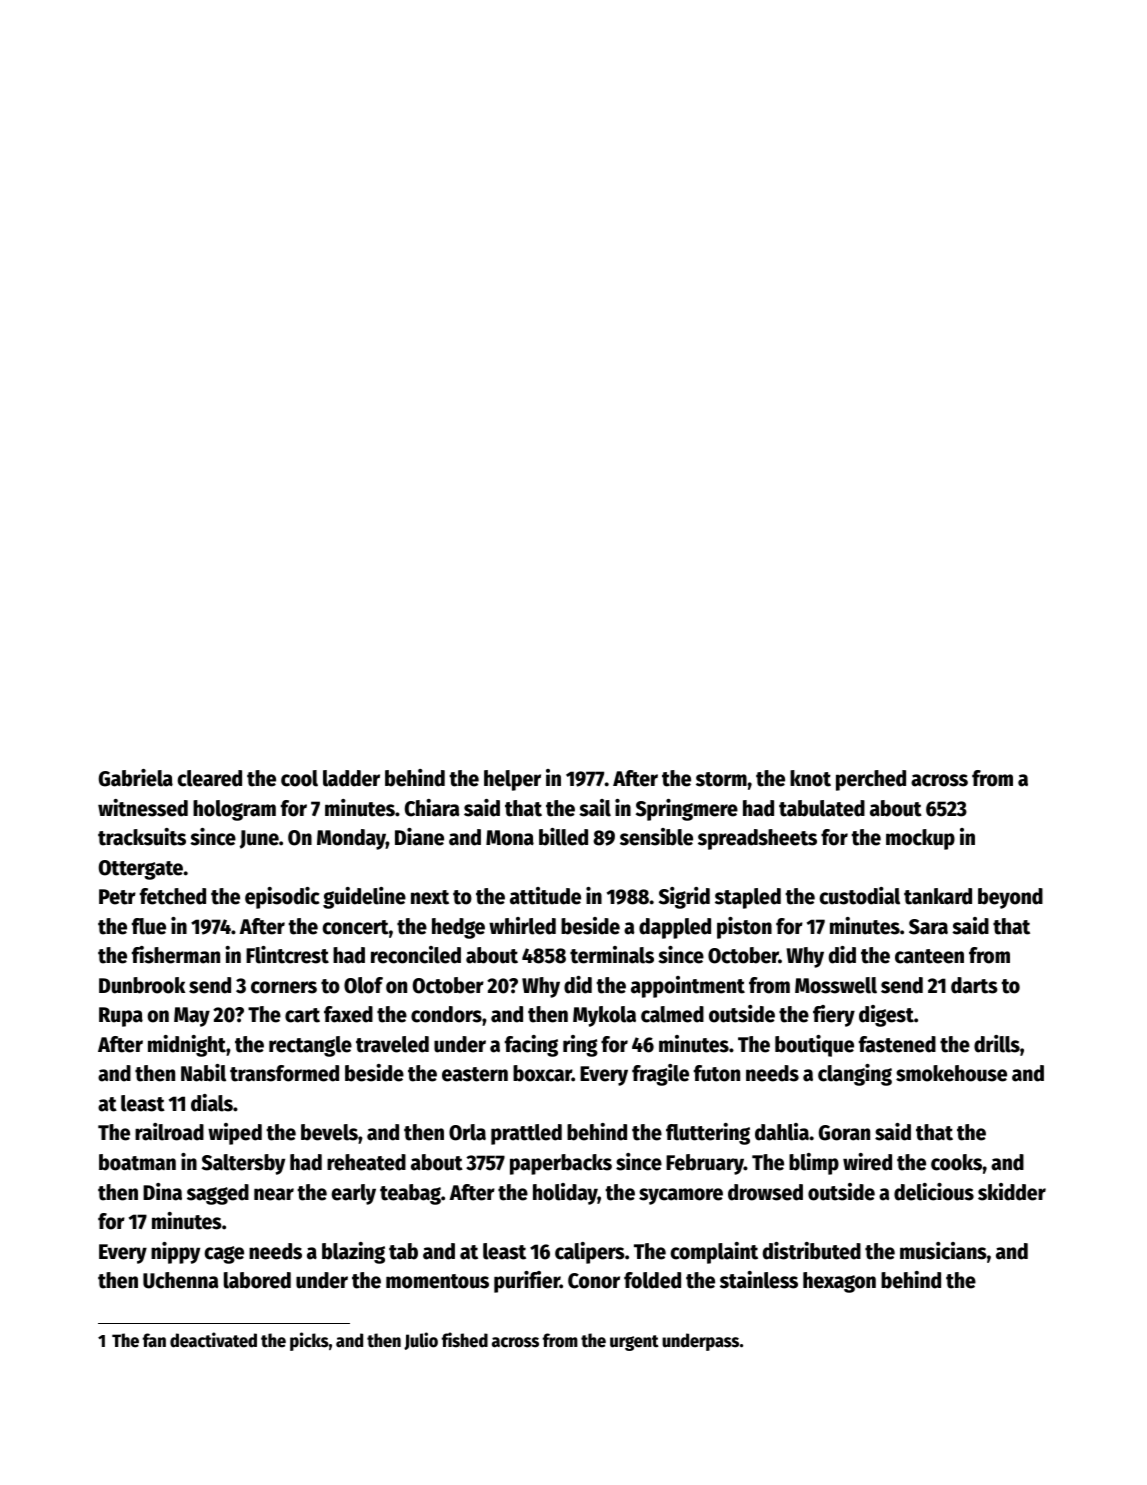 The image size is (1147, 1485). What do you see at coordinates (721, 779) in the page?
I see `storm` at bounding box center [721, 779].
